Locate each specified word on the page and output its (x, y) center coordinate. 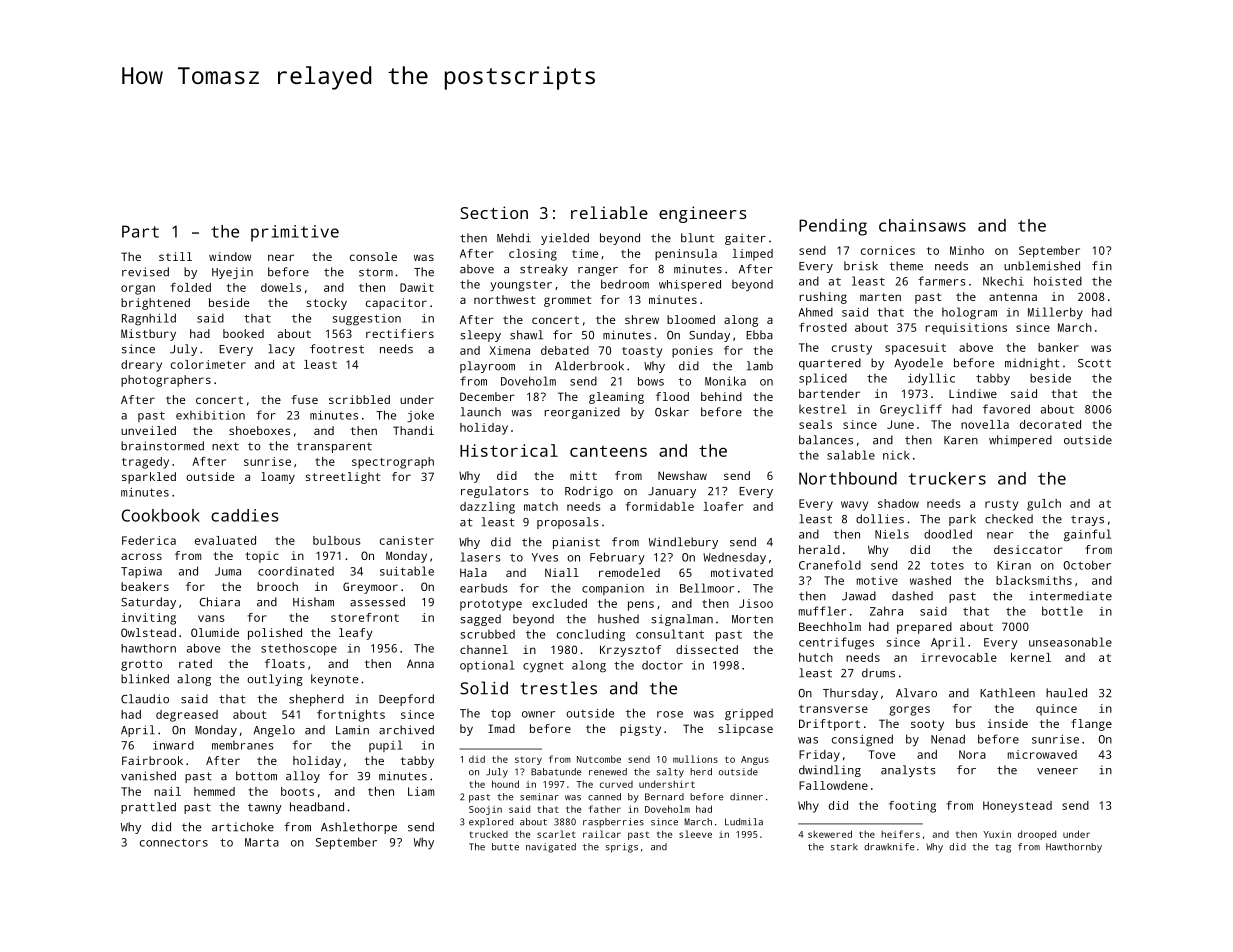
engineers (703, 214)
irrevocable (959, 657)
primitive (295, 233)
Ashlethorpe (359, 828)
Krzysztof (630, 651)
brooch (277, 586)
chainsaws (922, 225)
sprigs (622, 848)
